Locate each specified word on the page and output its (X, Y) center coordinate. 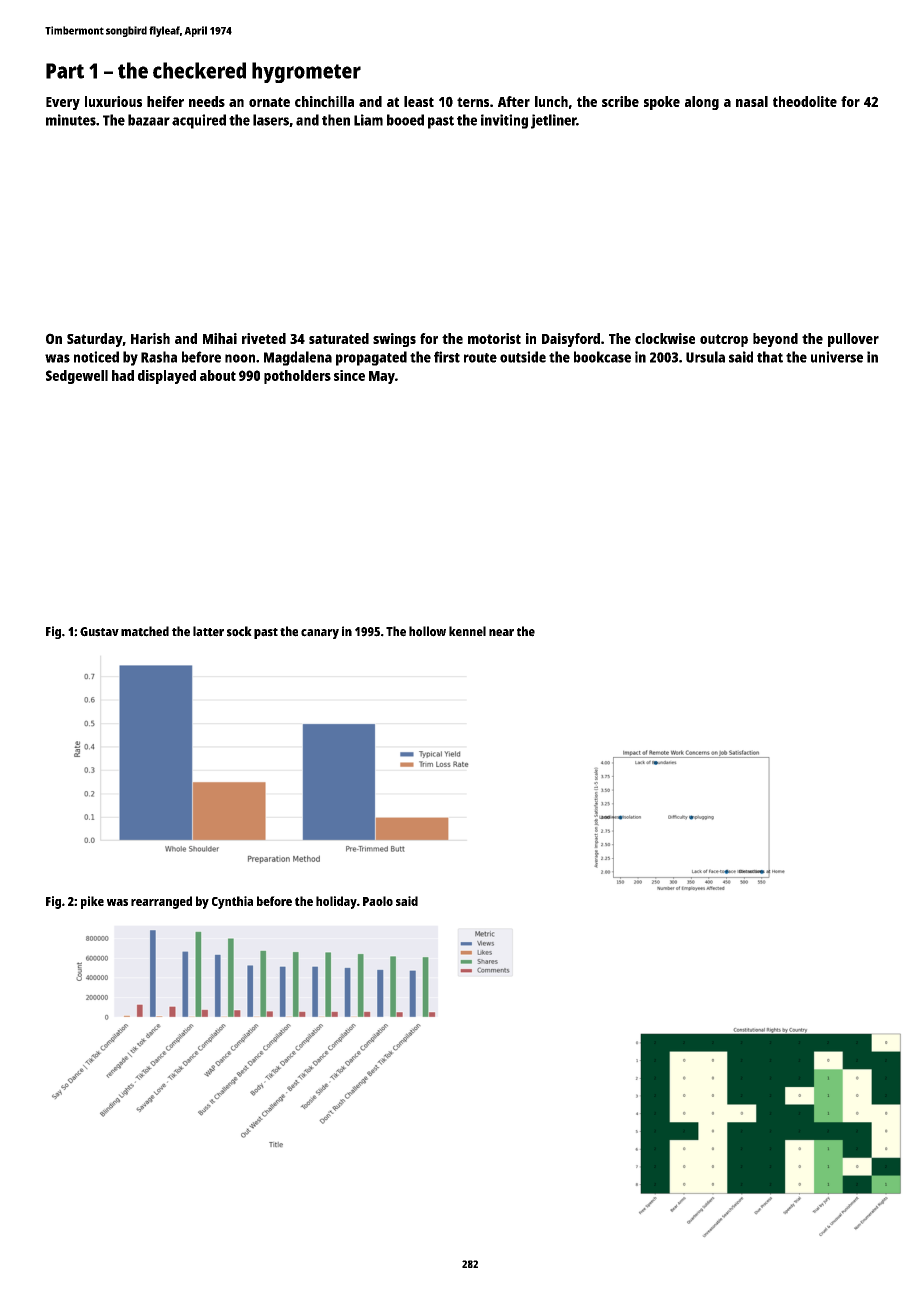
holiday (336, 902)
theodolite (805, 101)
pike (92, 902)
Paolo (378, 901)
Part (65, 71)
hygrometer (306, 72)
